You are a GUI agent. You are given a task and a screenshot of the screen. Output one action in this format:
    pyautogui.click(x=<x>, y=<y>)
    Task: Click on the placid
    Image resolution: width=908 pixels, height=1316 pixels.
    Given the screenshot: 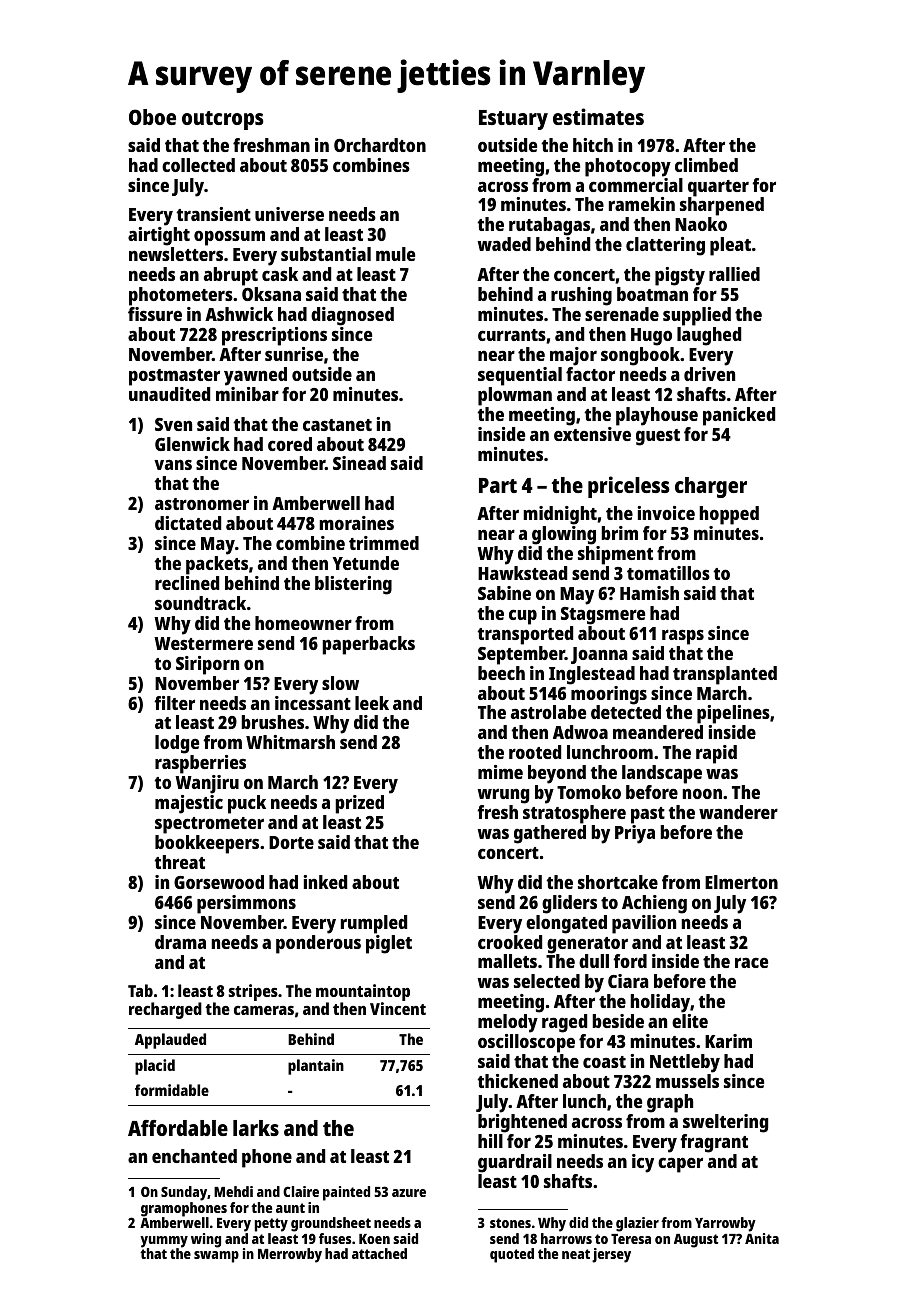 What is the action you would take?
    pyautogui.click(x=155, y=1067)
